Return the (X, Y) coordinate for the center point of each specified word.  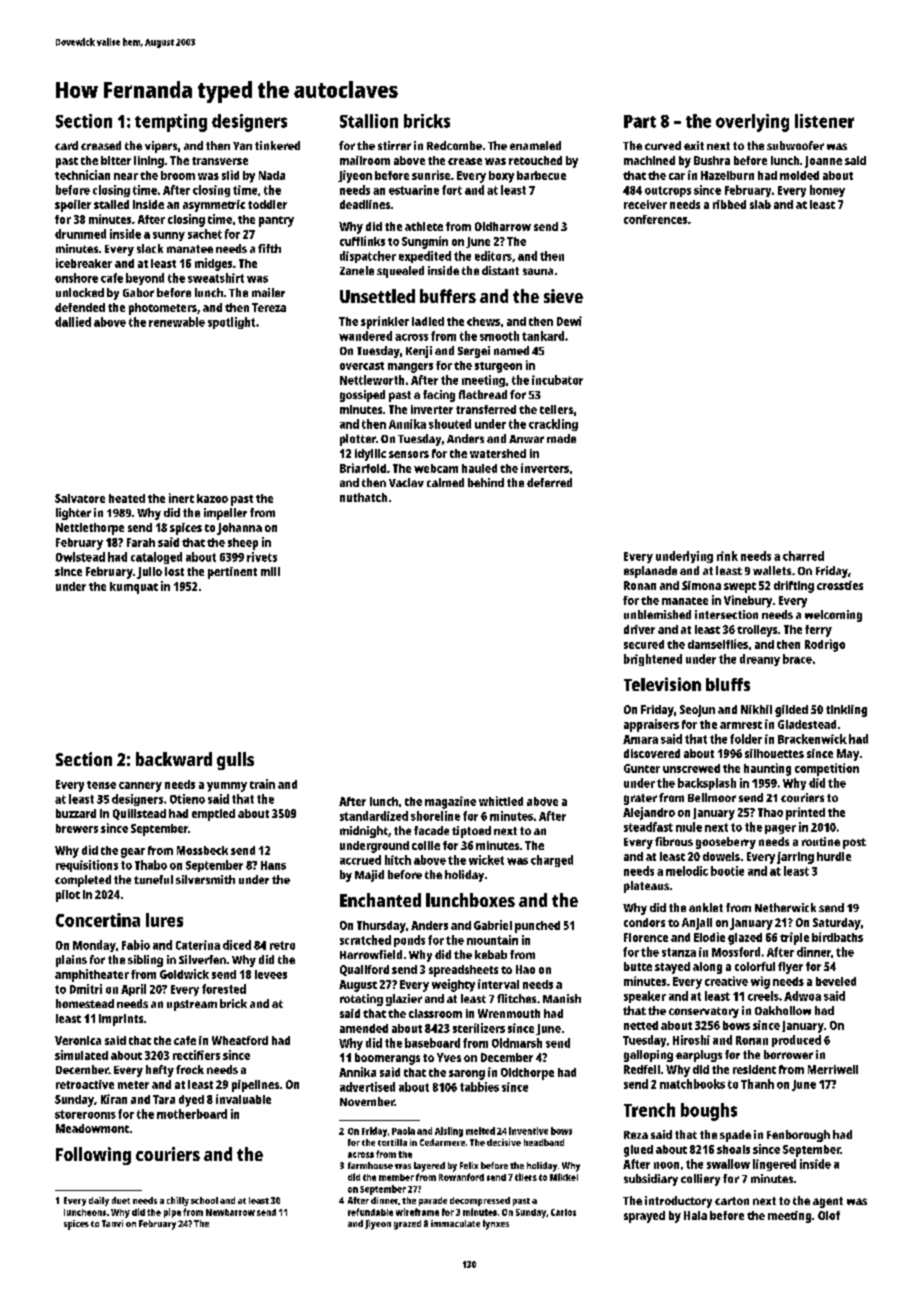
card (66, 145)
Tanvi (112, 1223)
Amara (640, 739)
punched (537, 927)
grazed (407, 1225)
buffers (448, 296)
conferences (655, 219)
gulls (235, 761)
